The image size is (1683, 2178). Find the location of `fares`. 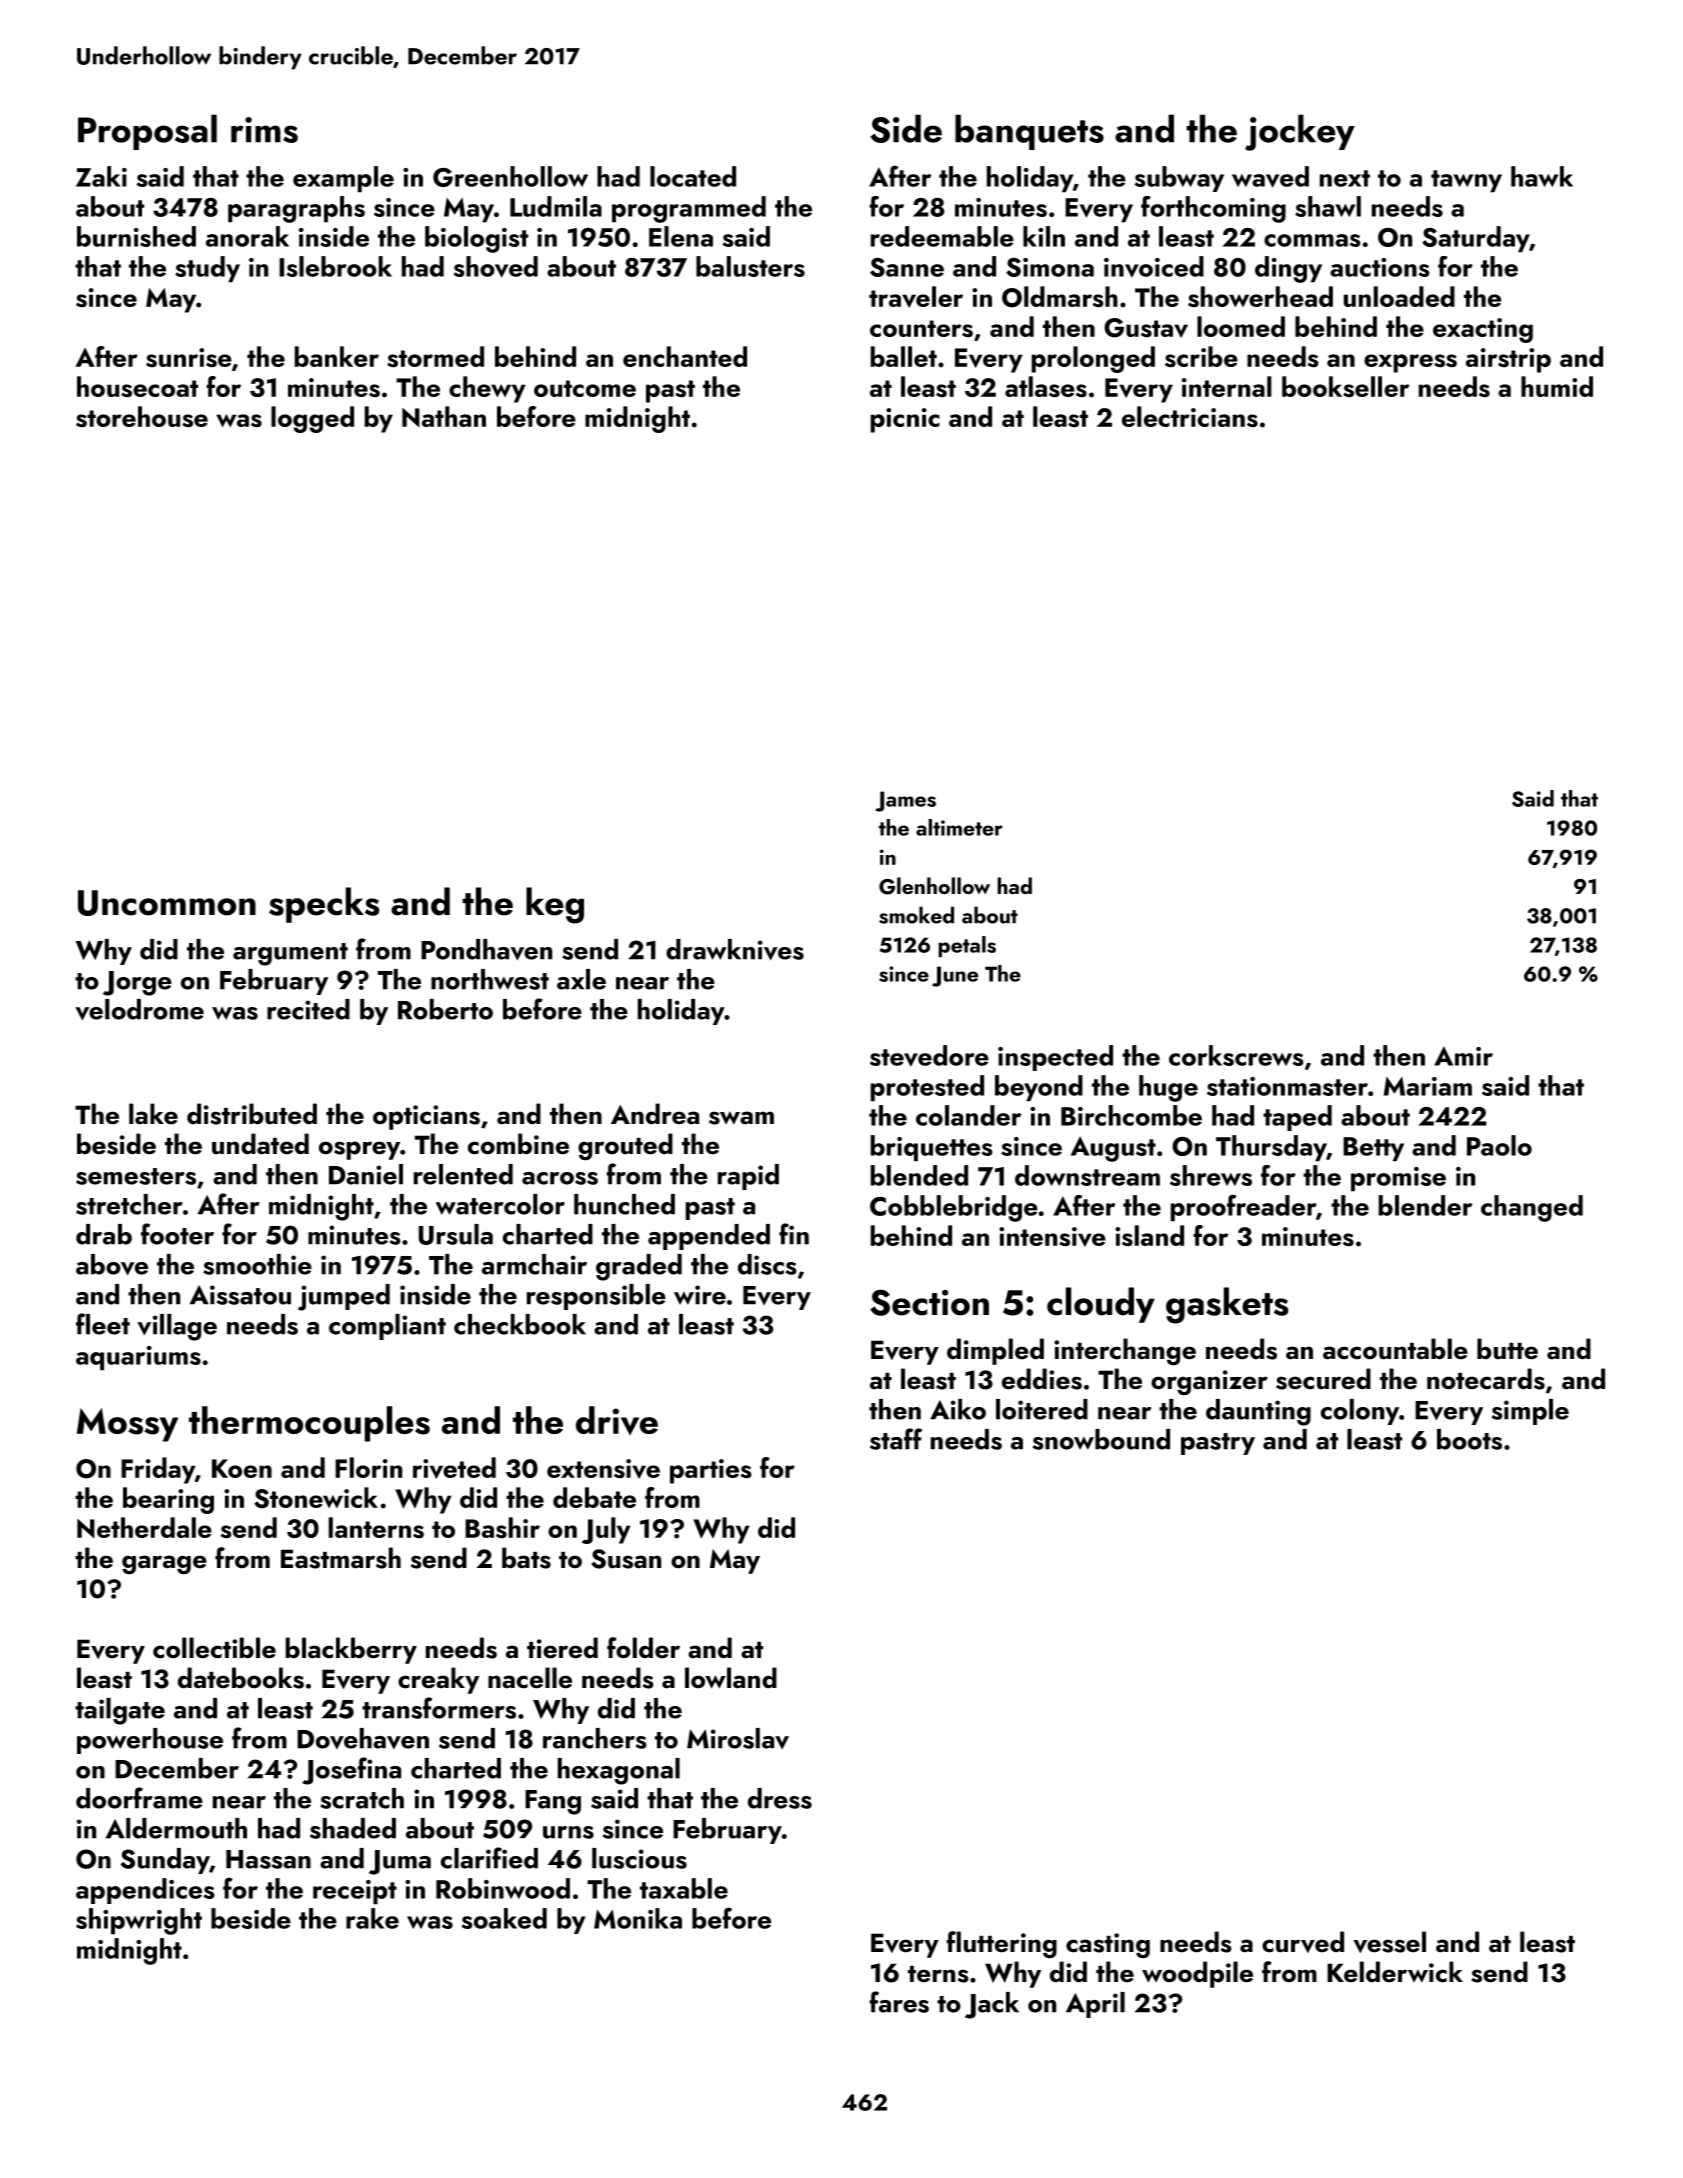

fares is located at coordinates (899, 2002).
